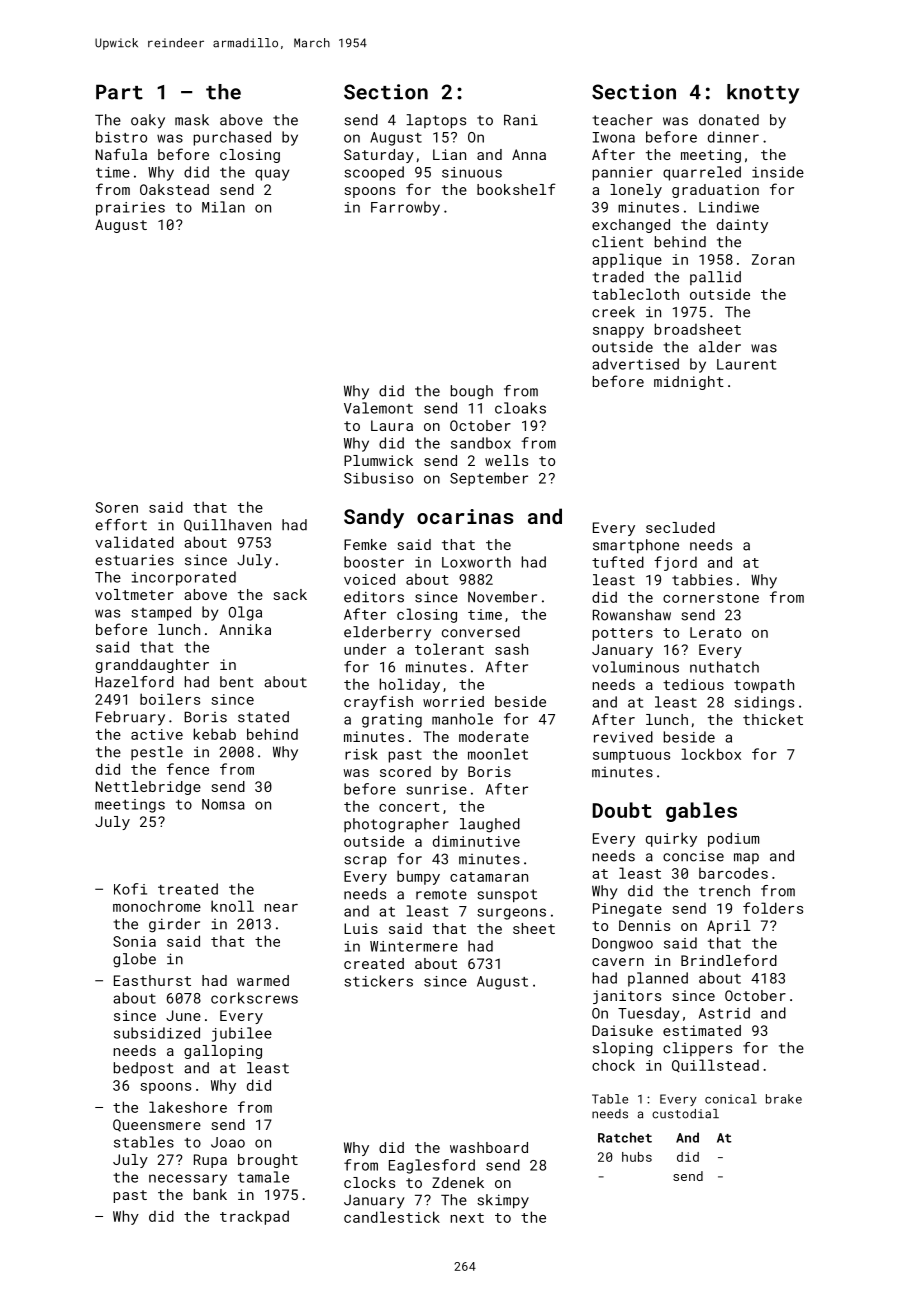 The image size is (908, 1316). Describe the element at coordinates (379, 156) in the screenshot. I see `Saturday` at that location.
